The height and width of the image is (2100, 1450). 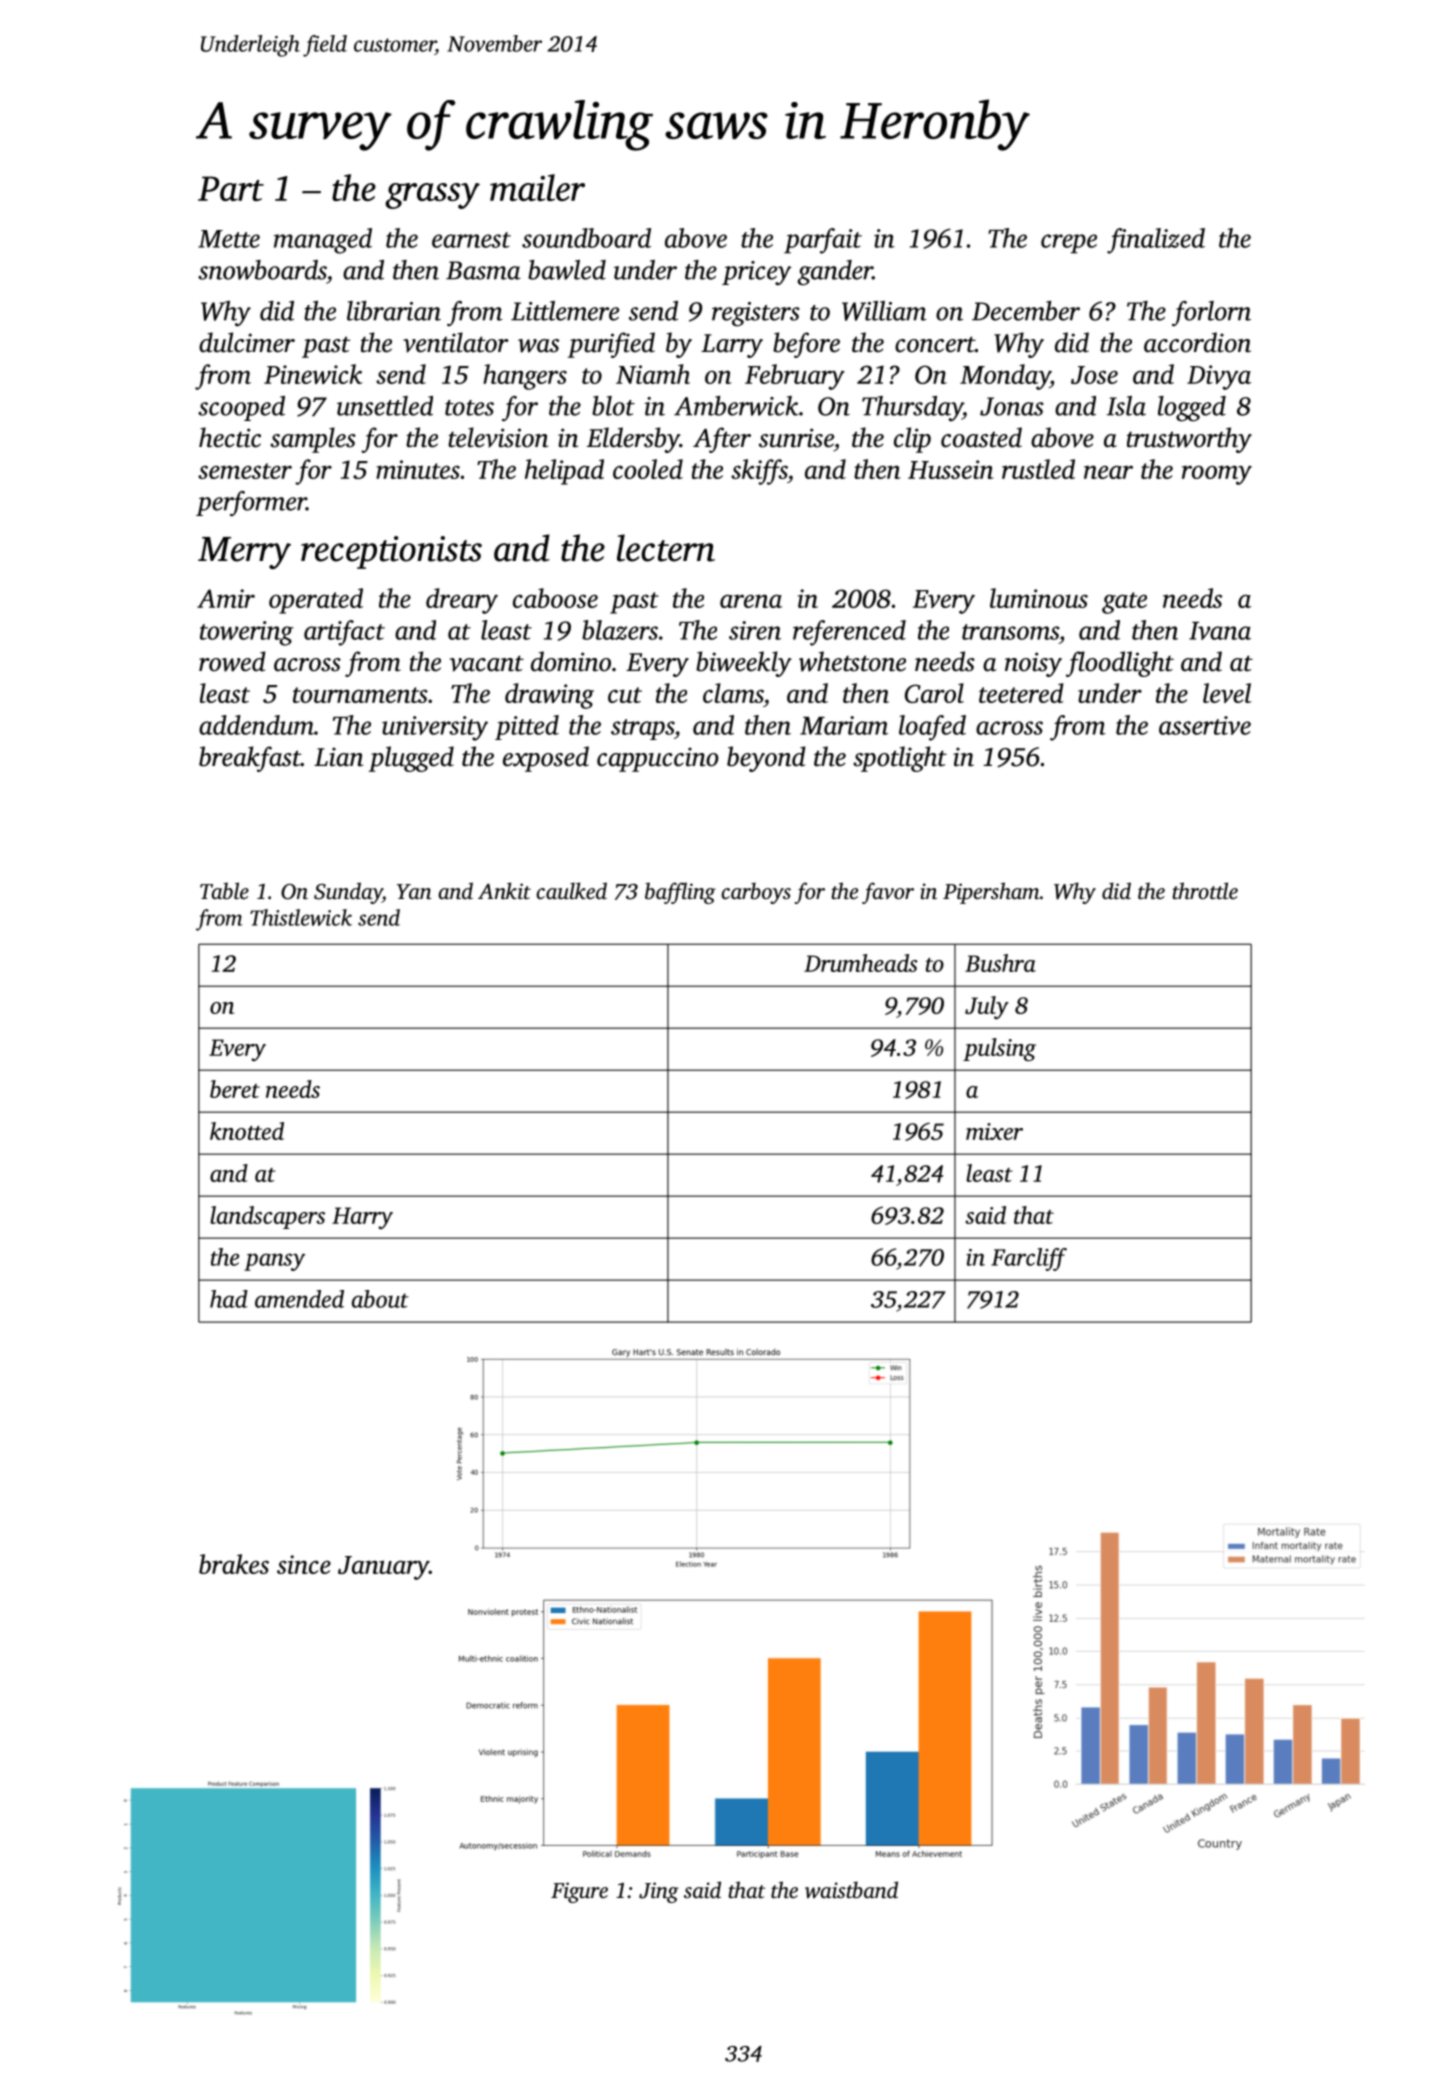 What do you see at coordinates (1220, 631) in the image?
I see `Ivana` at bounding box center [1220, 631].
